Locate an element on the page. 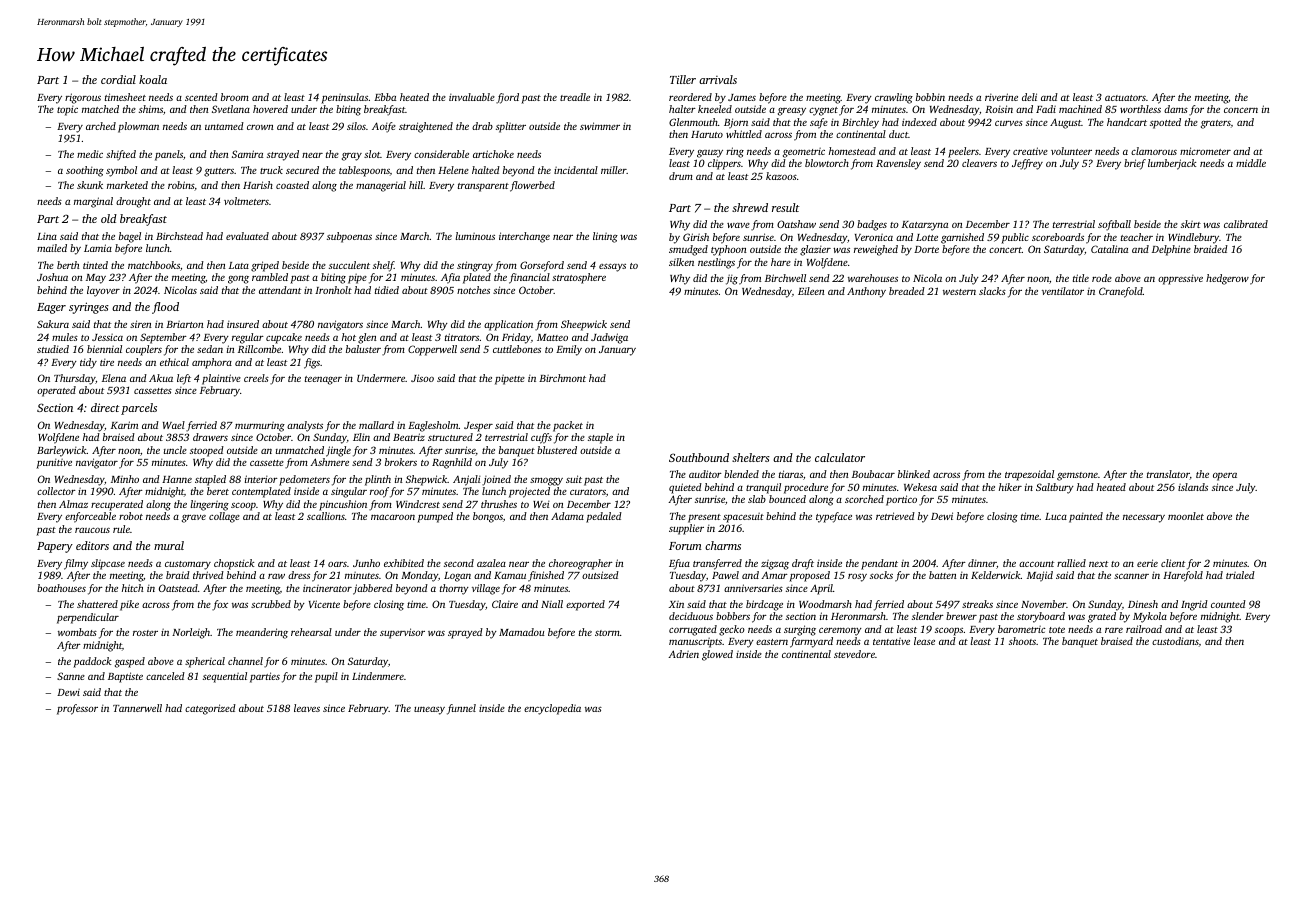  uncle is located at coordinates (175, 450).
